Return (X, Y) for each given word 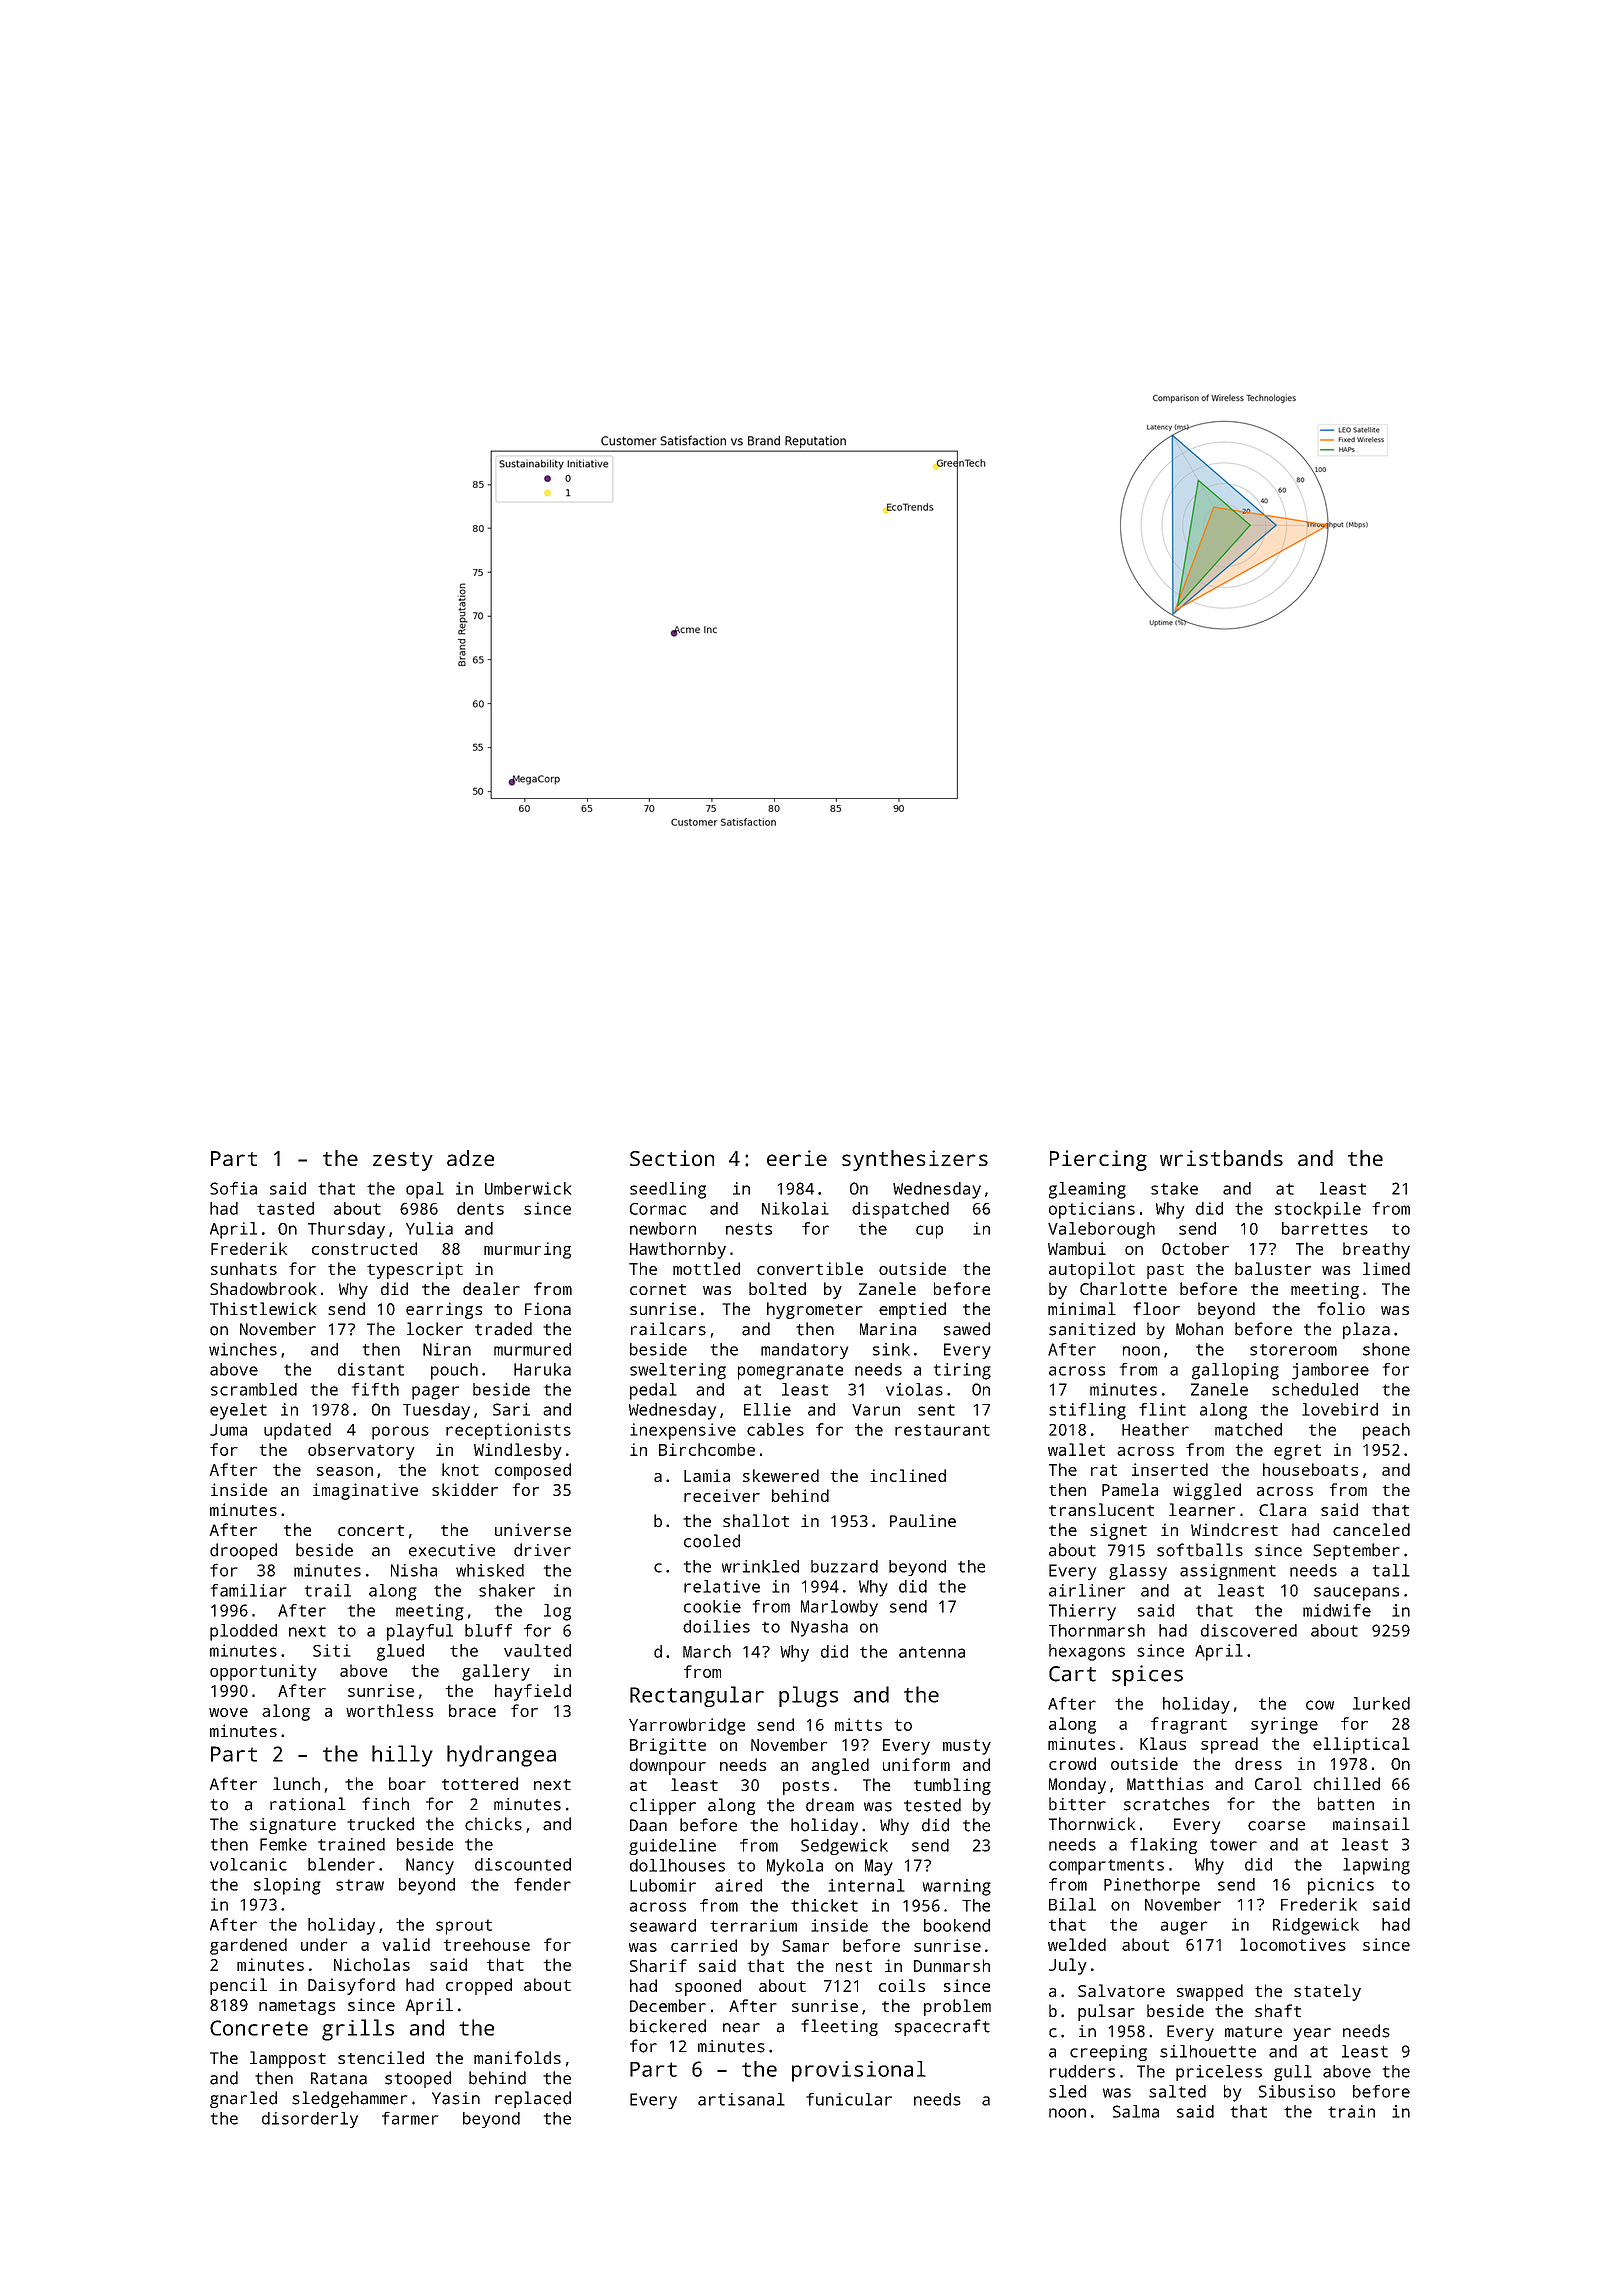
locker (435, 1329)
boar (407, 1783)
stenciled (381, 2057)
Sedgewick (844, 1847)
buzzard (844, 1566)
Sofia (233, 1188)
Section (672, 1158)
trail (328, 1590)
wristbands (1221, 1158)
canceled (1371, 1529)
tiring (962, 1371)
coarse (1276, 1826)
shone (1386, 1349)
